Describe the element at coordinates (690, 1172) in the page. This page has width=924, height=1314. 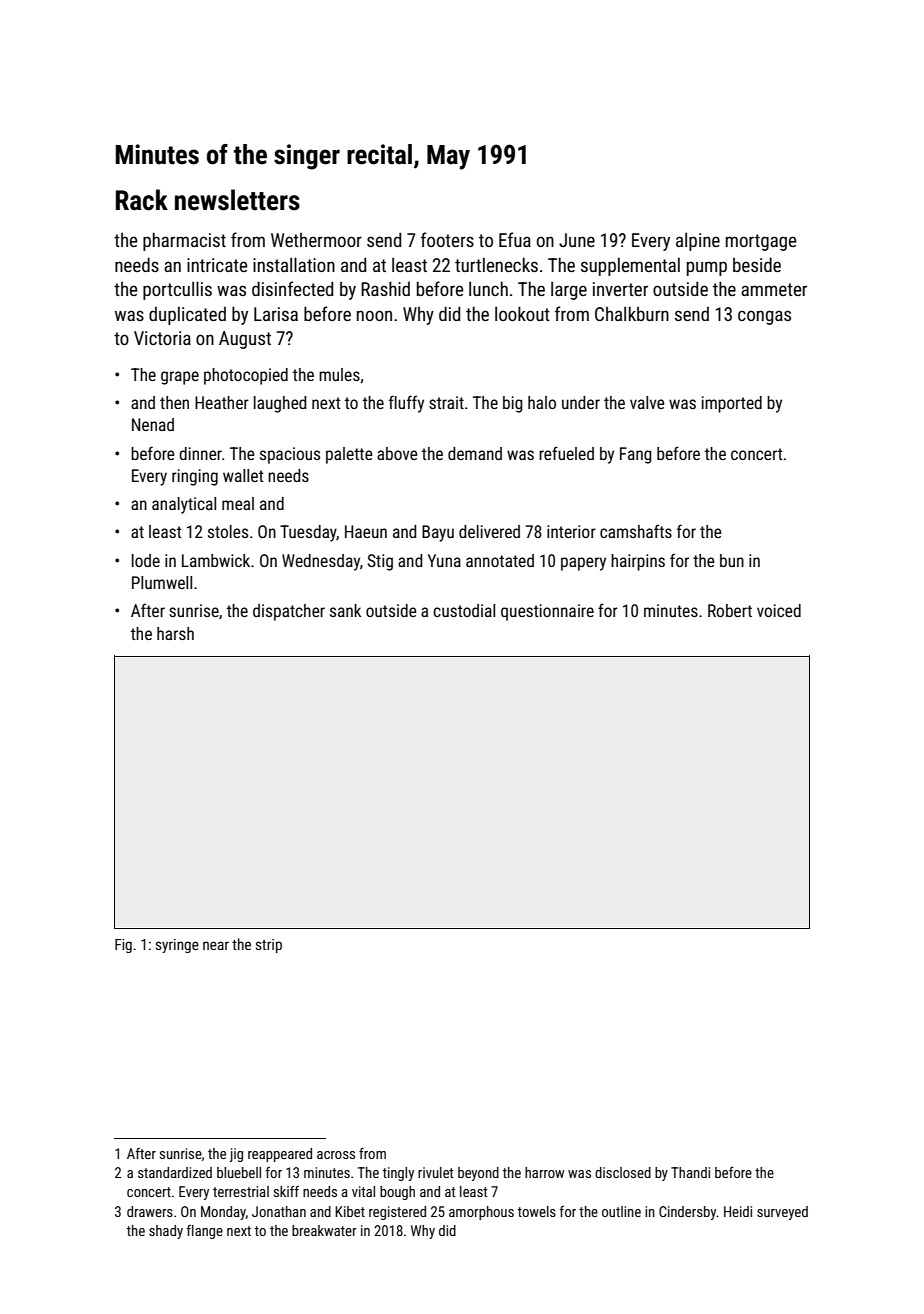
I see `Thandi` at that location.
